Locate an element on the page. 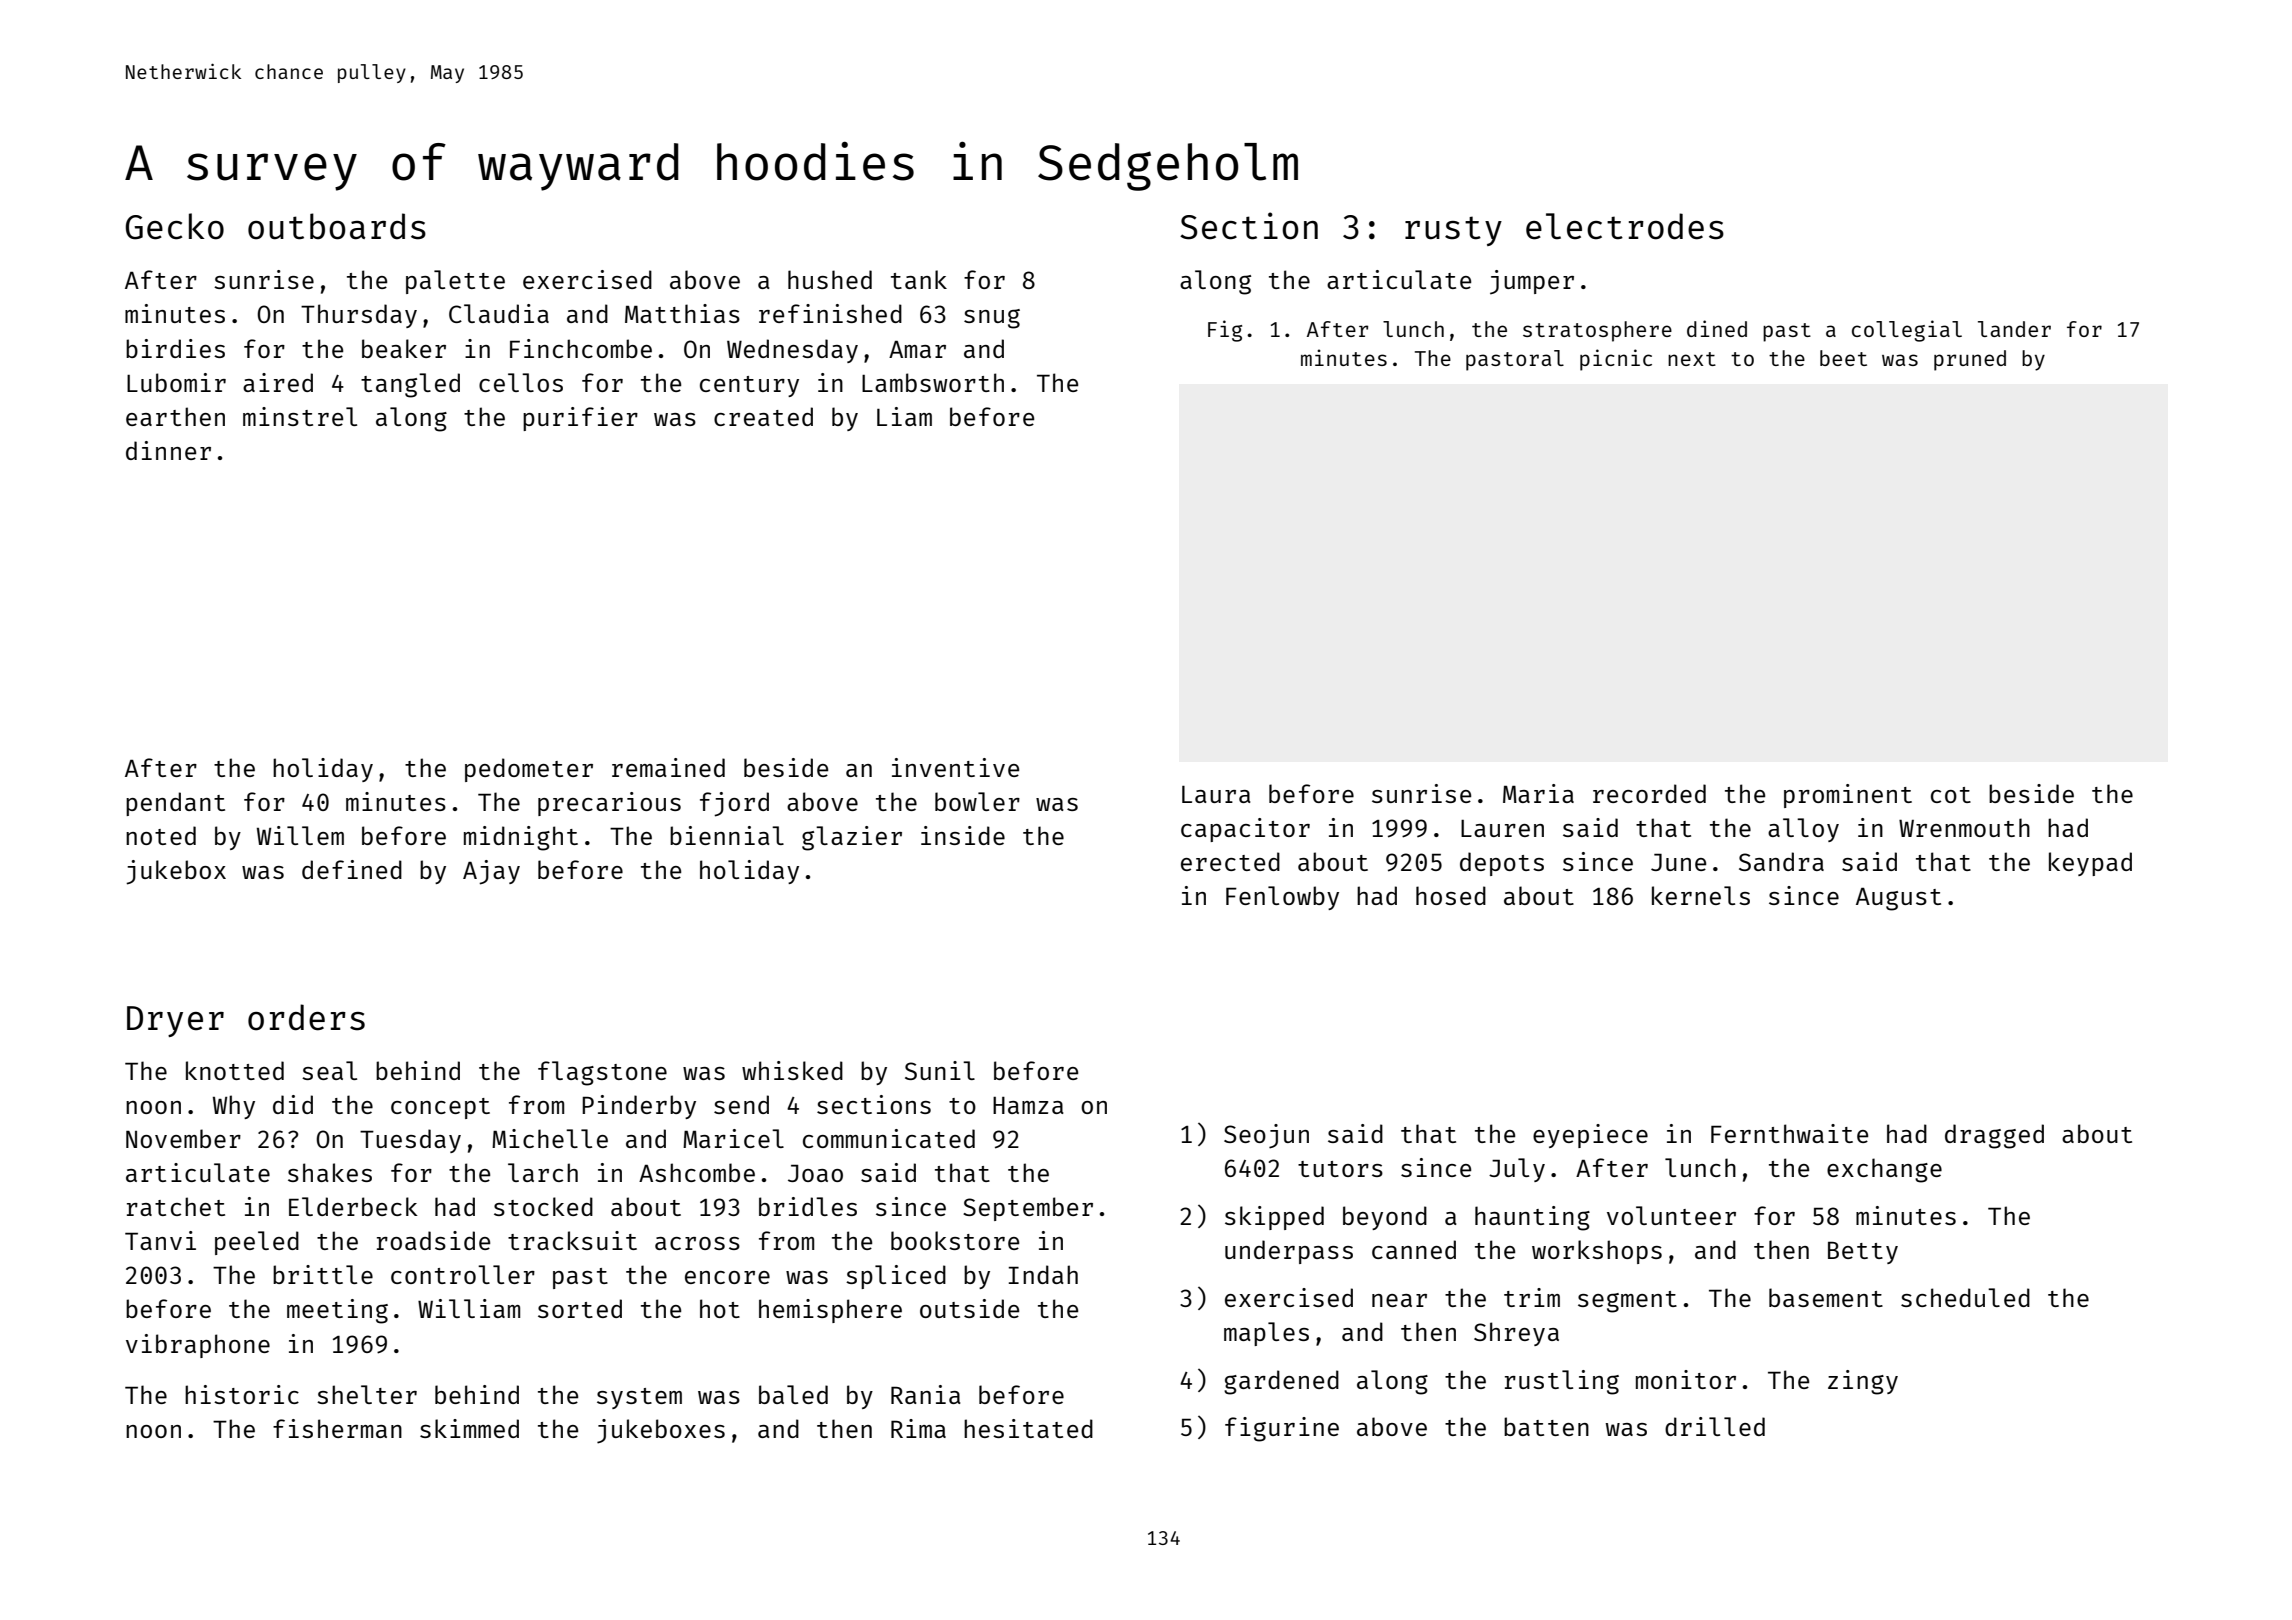  pedometer is located at coordinates (529, 770).
